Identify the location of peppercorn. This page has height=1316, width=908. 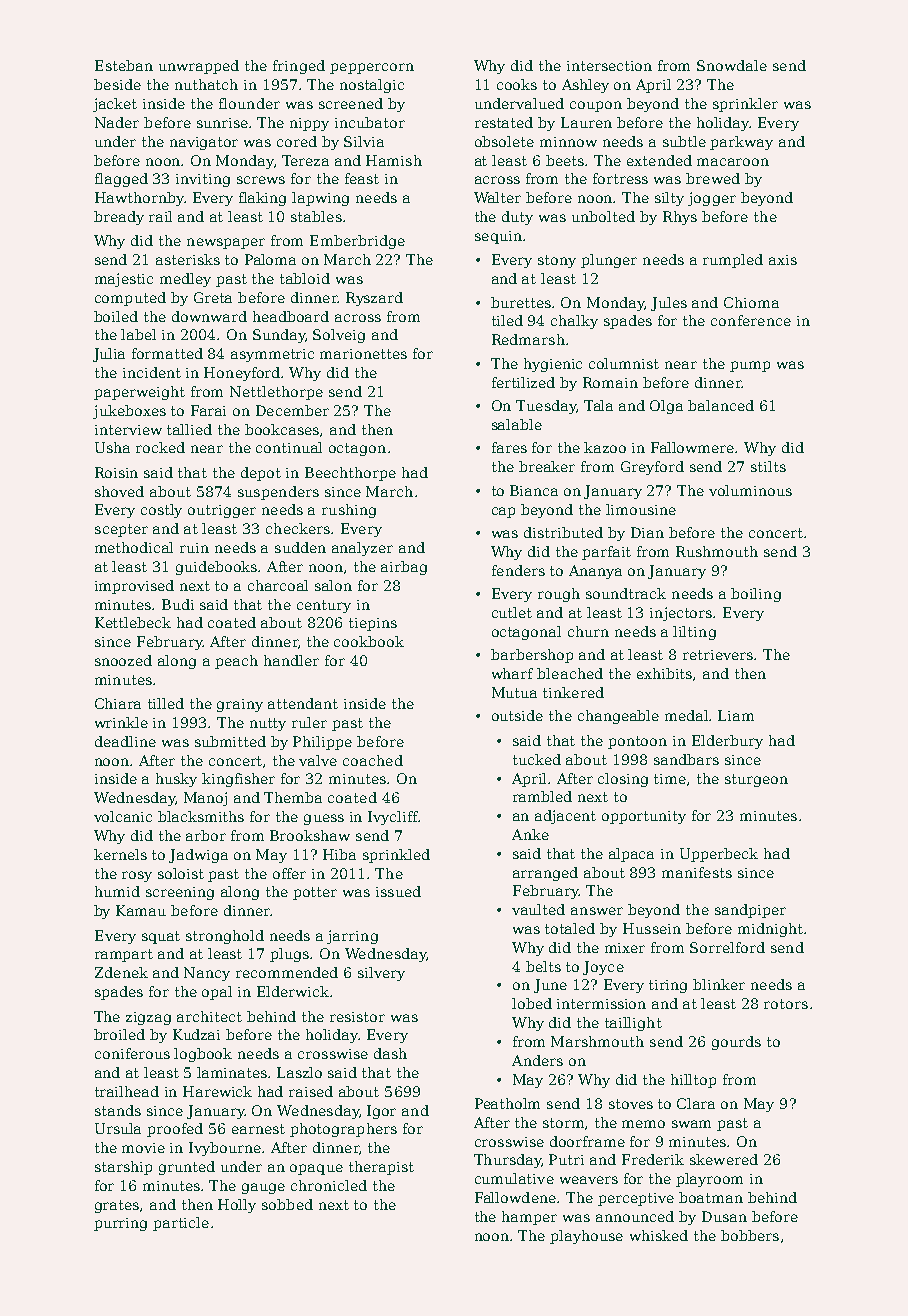
(372, 68).
